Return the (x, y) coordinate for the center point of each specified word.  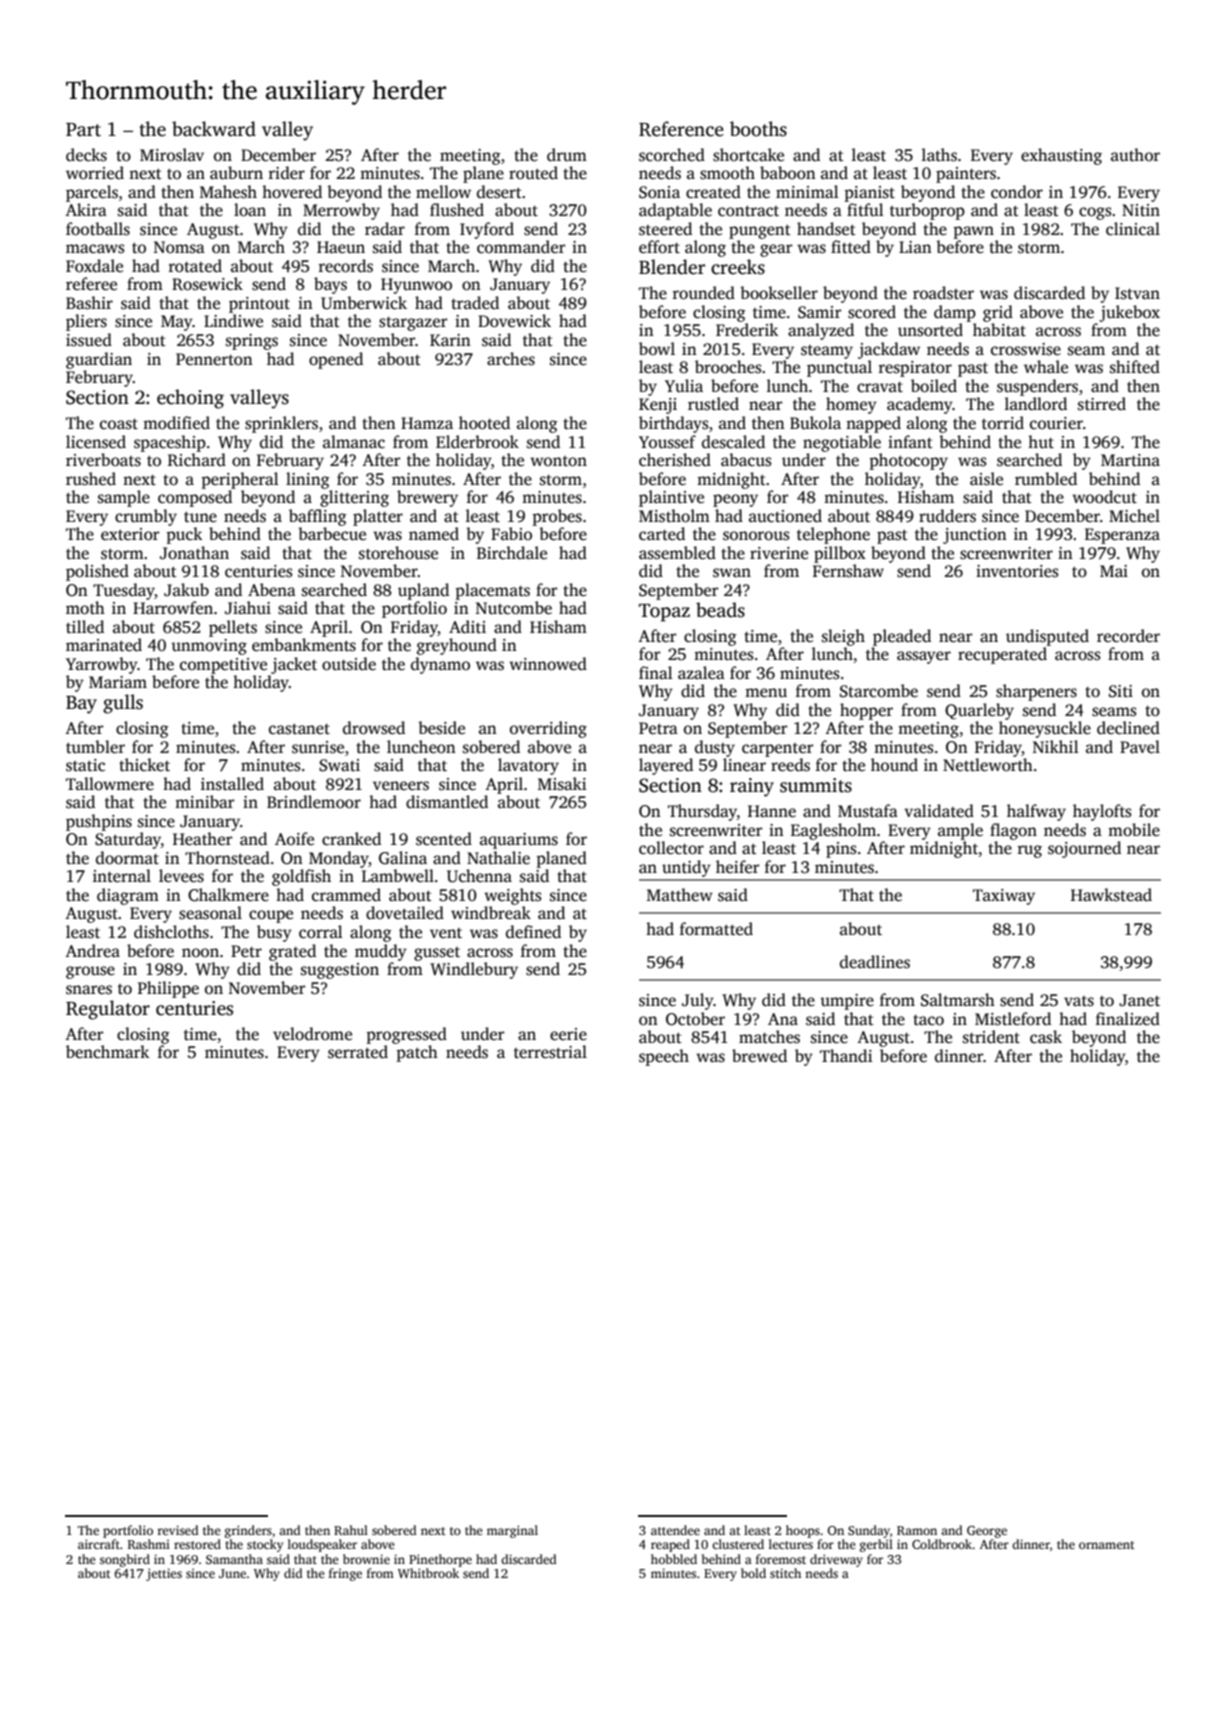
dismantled (447, 802)
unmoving (209, 647)
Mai (1114, 571)
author (1135, 154)
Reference (681, 129)
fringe (345, 1574)
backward (214, 129)
